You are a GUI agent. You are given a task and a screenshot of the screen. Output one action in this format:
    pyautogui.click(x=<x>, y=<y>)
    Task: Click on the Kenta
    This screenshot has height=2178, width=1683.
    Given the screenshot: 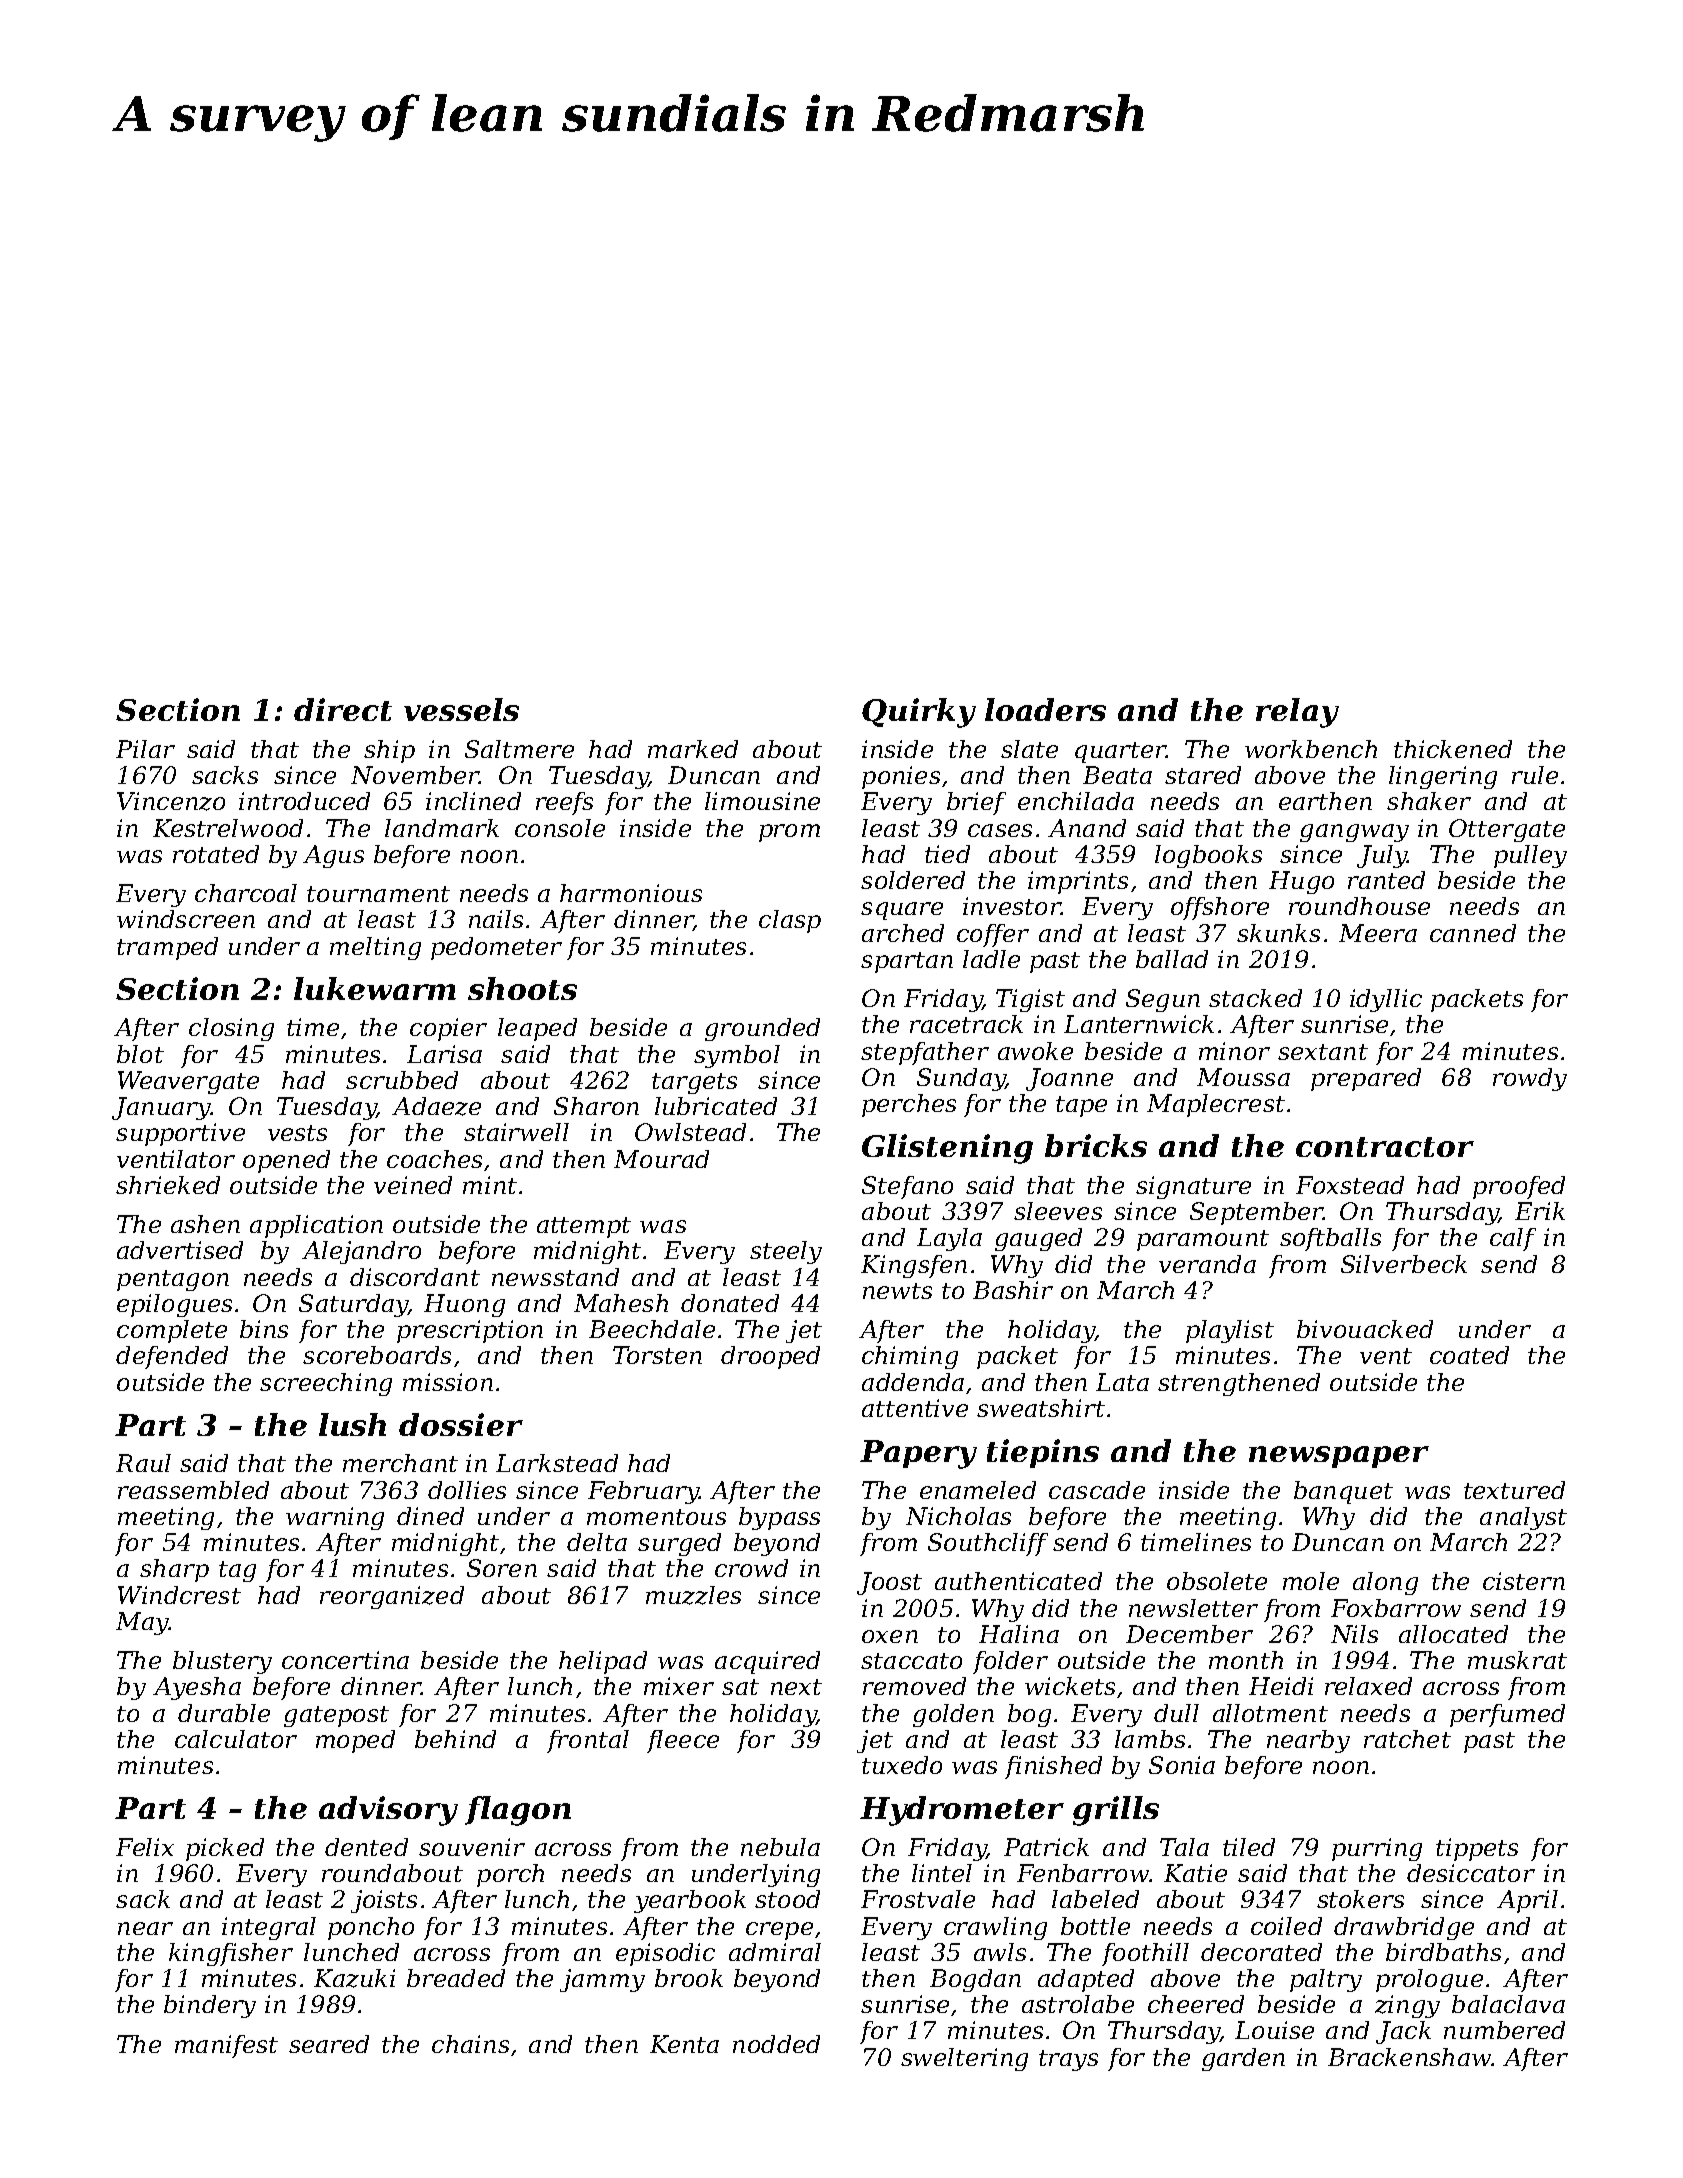 What is the action you would take?
    pyautogui.click(x=684, y=2044)
